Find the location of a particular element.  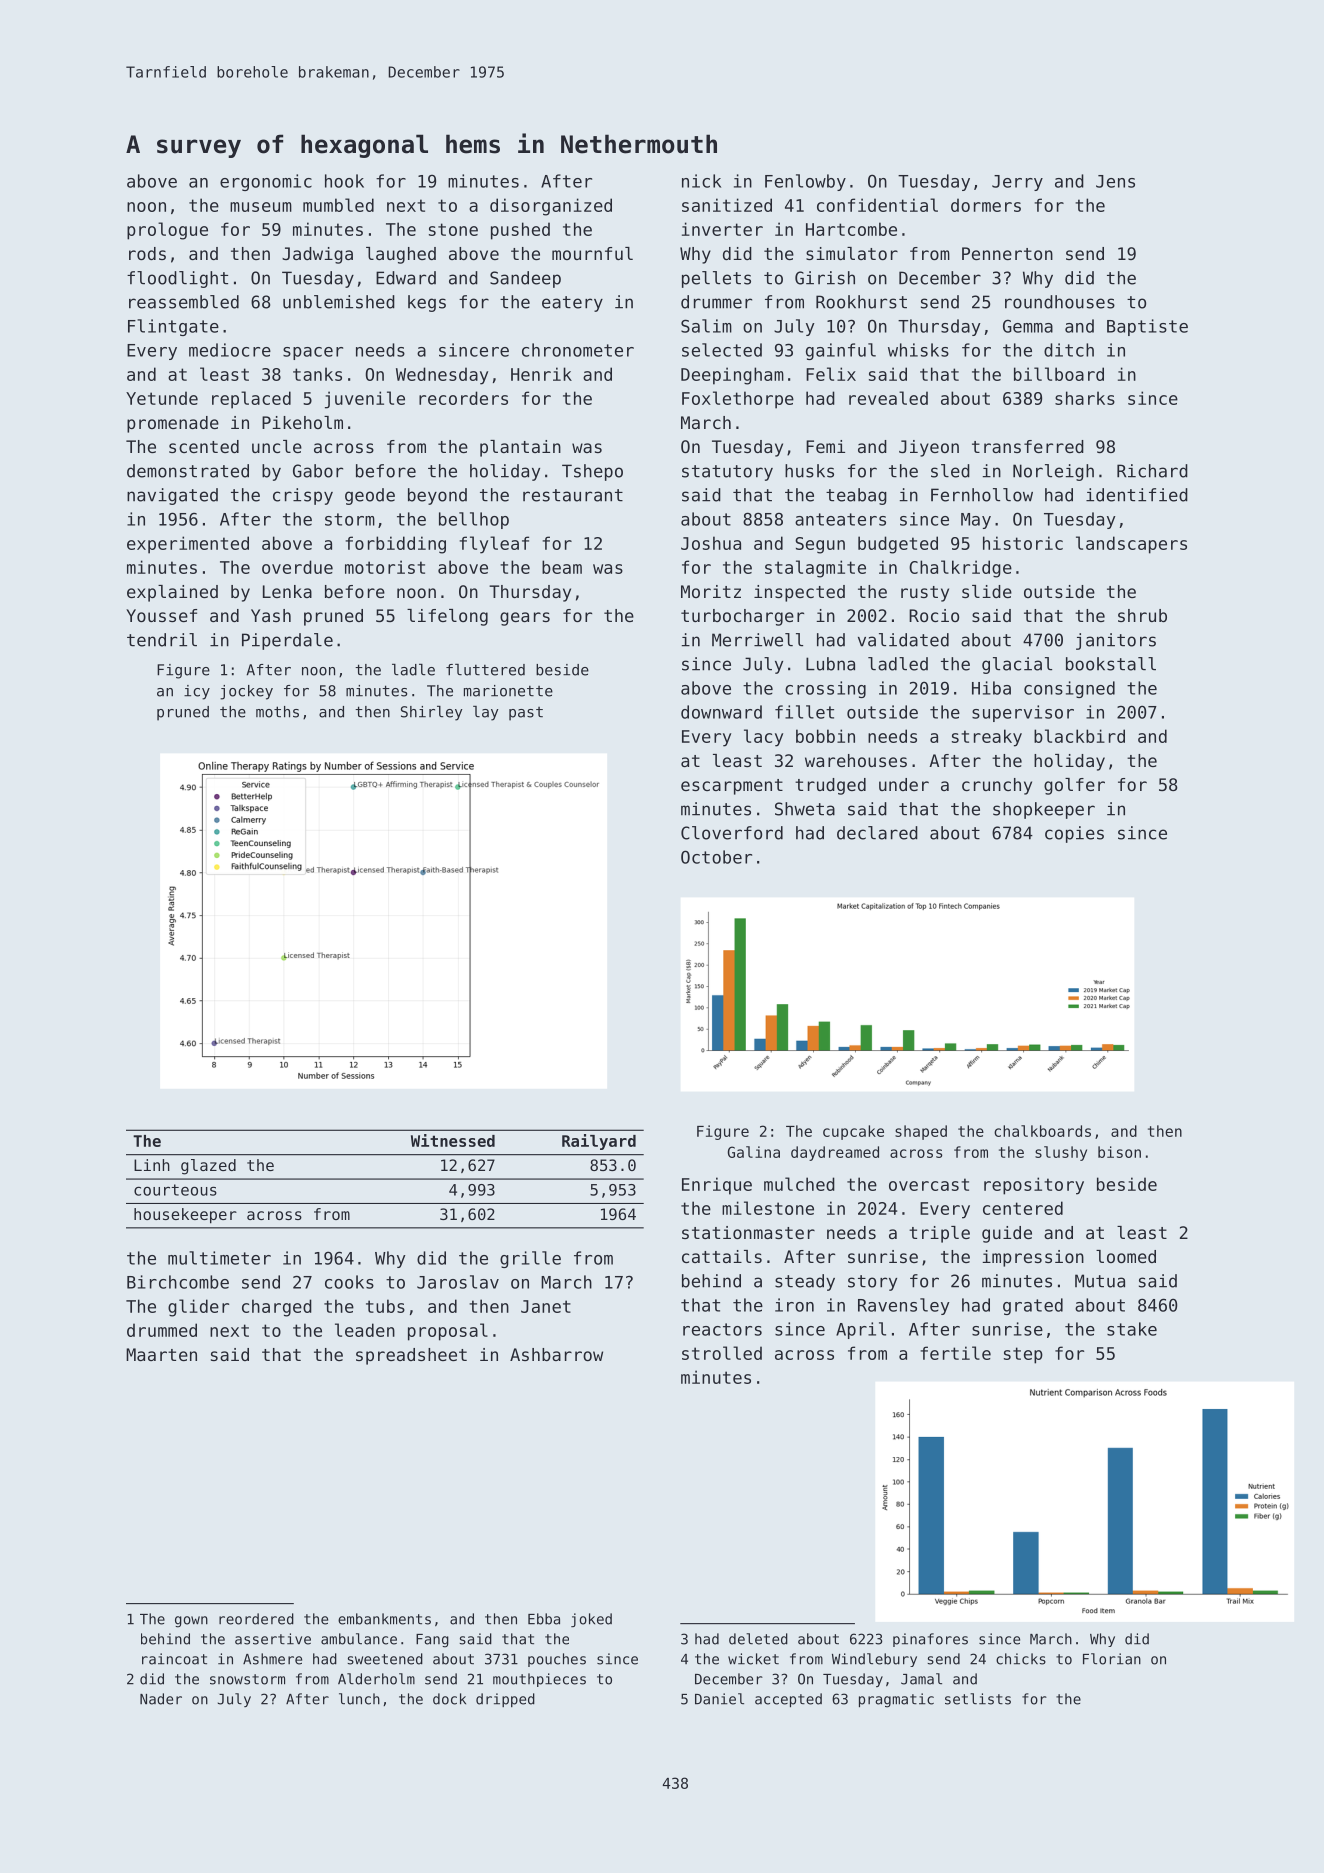

Nader is located at coordinates (161, 1699).
